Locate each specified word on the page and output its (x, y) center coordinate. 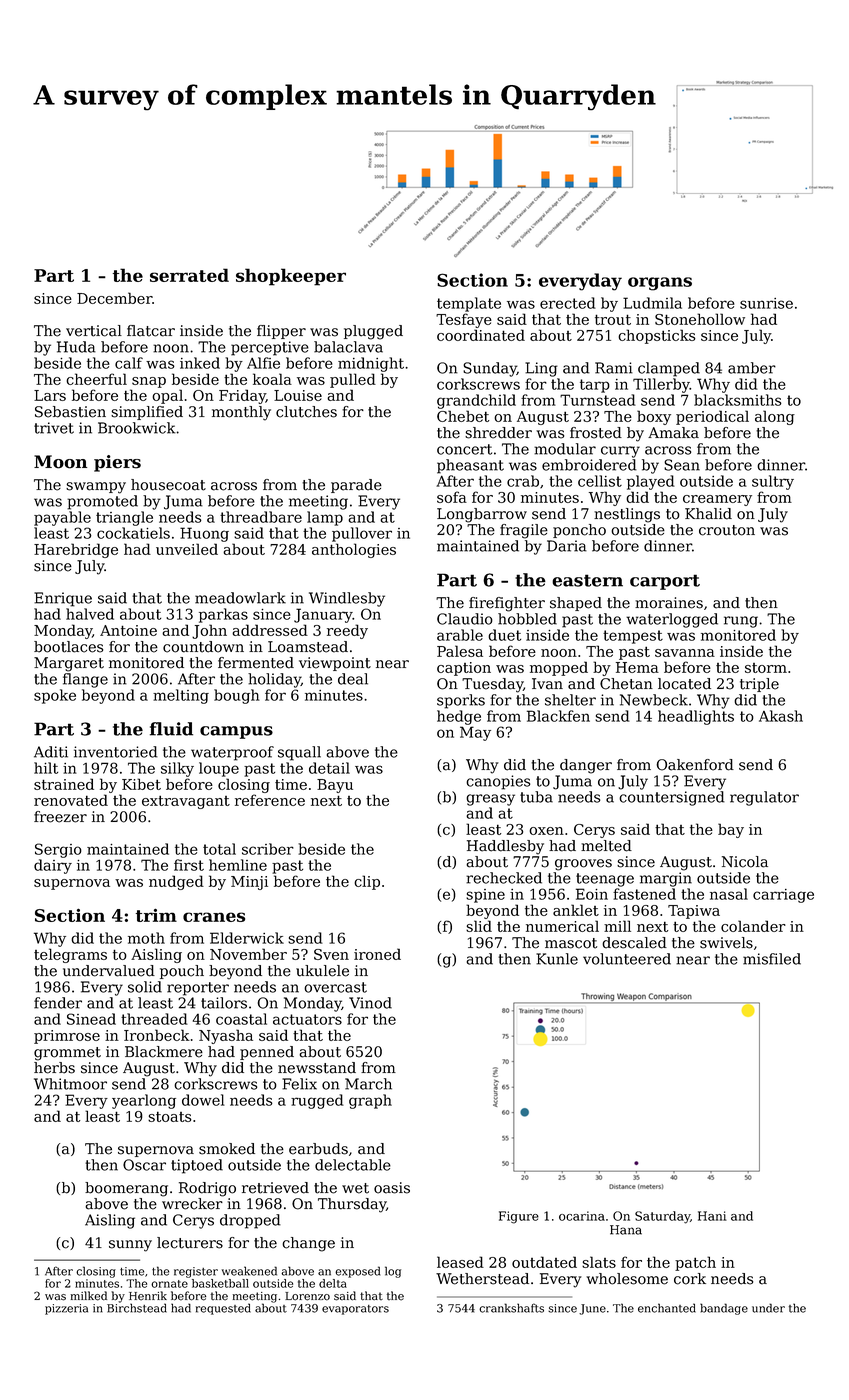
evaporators (355, 1310)
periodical (712, 417)
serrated (189, 275)
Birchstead (137, 1308)
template (469, 304)
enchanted (667, 1308)
